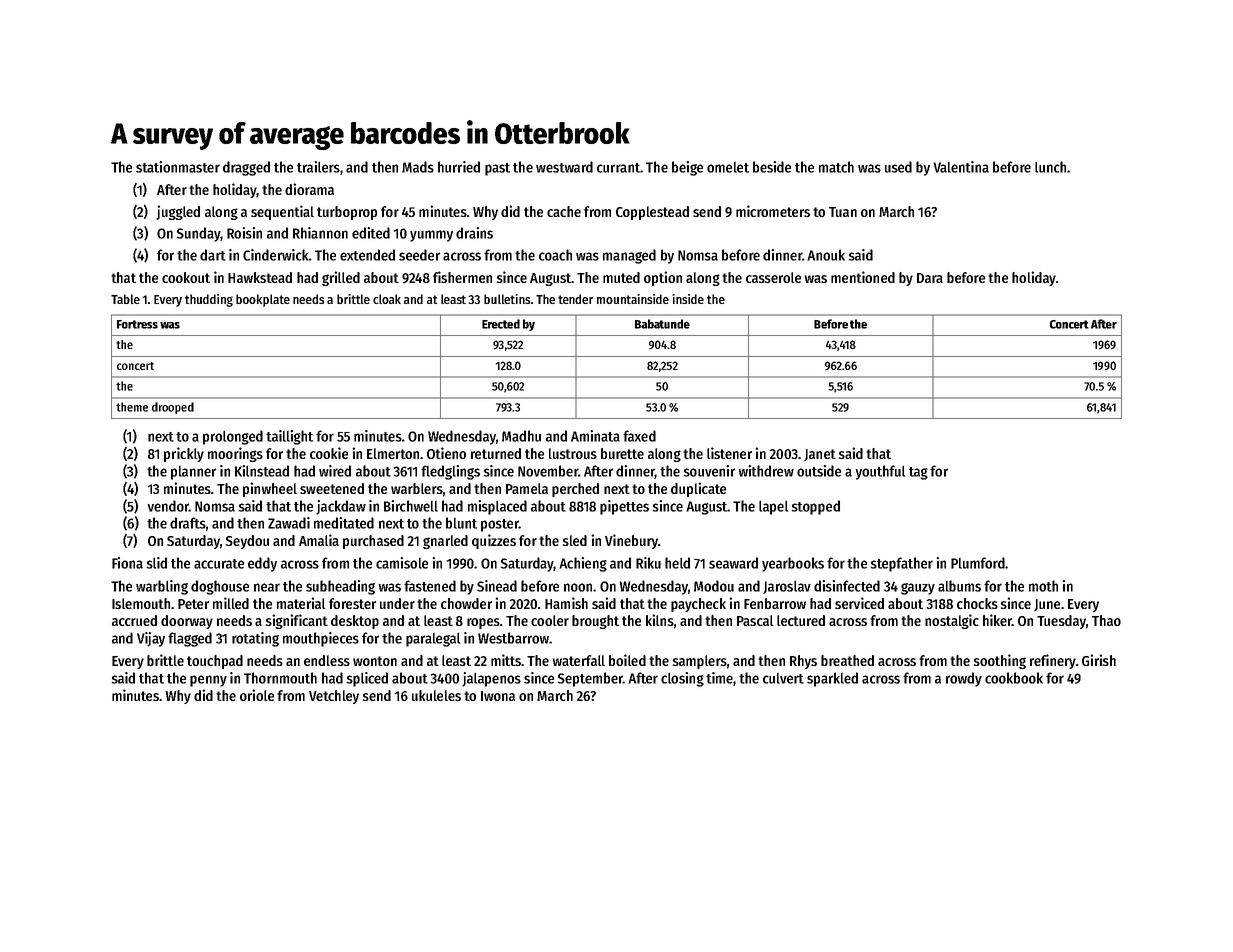  I want to click on drooped, so click(173, 408).
